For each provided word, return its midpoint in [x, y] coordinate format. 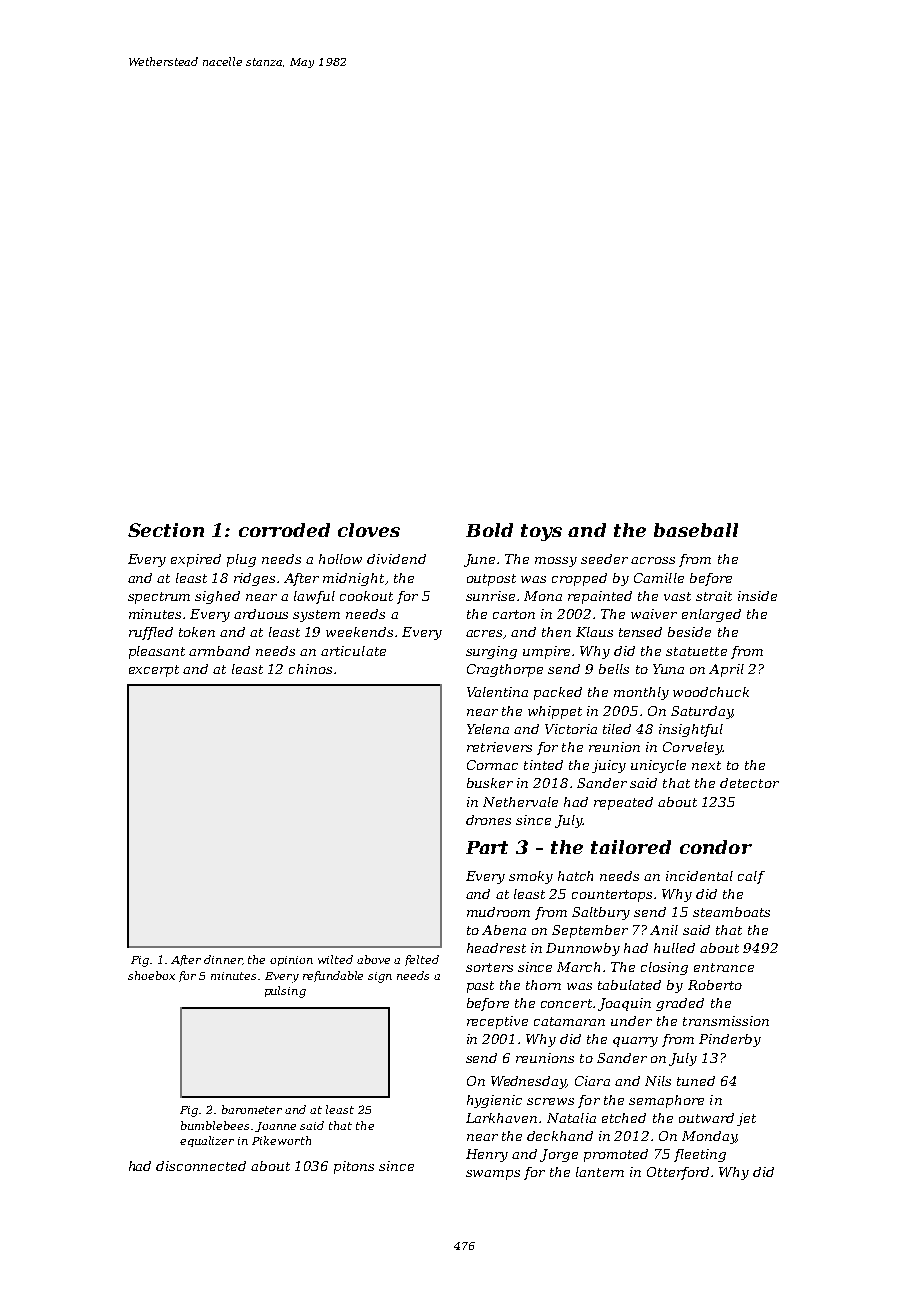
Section [166, 530]
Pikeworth [281, 1140]
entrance [724, 967]
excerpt [154, 671]
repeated [623, 803]
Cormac [492, 765]
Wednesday [528, 1082]
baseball [696, 530]
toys [541, 532]
